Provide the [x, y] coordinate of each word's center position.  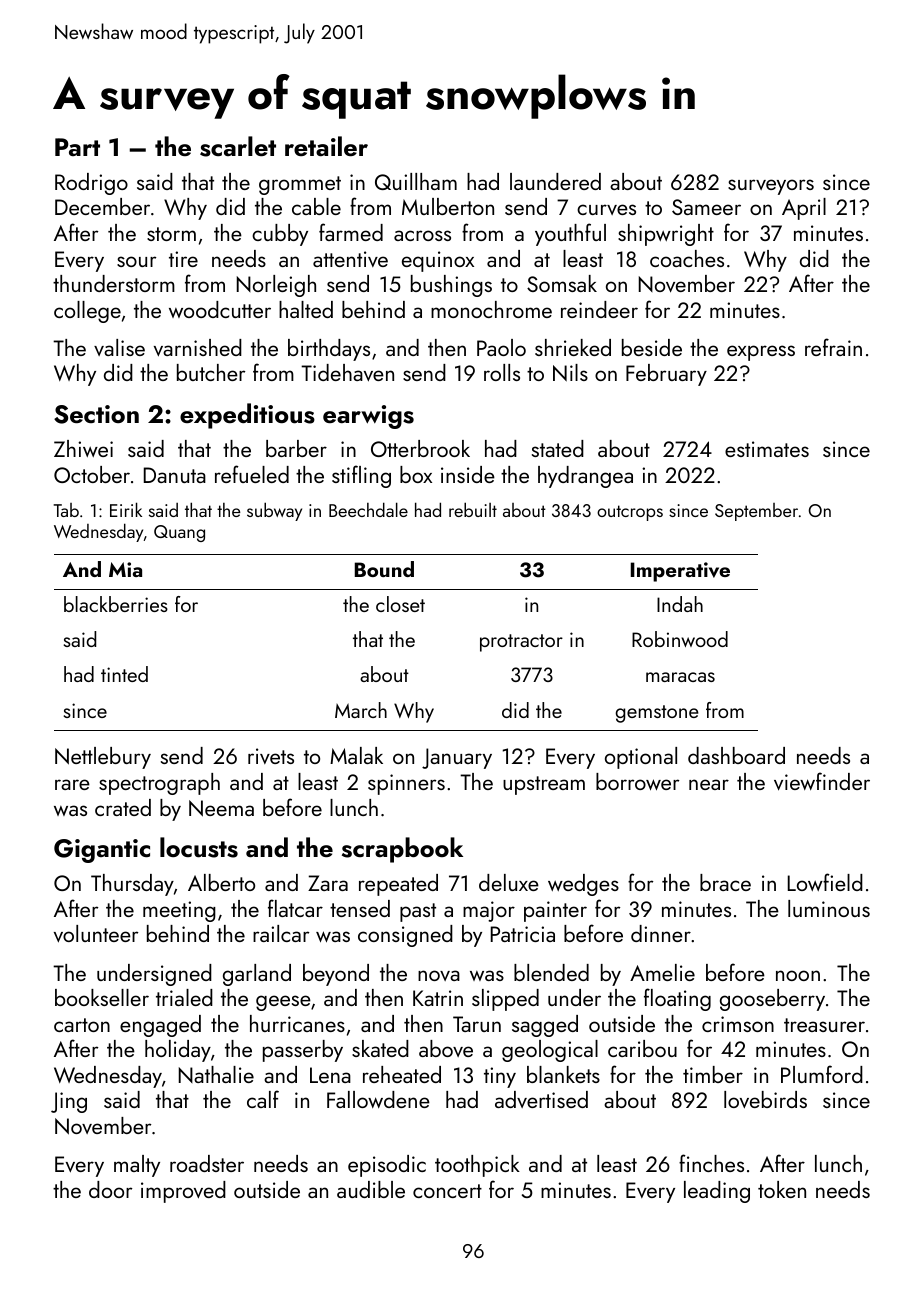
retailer [326, 146]
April [804, 209]
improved [183, 1192]
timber [713, 1074]
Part [77, 147]
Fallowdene [378, 1099]
